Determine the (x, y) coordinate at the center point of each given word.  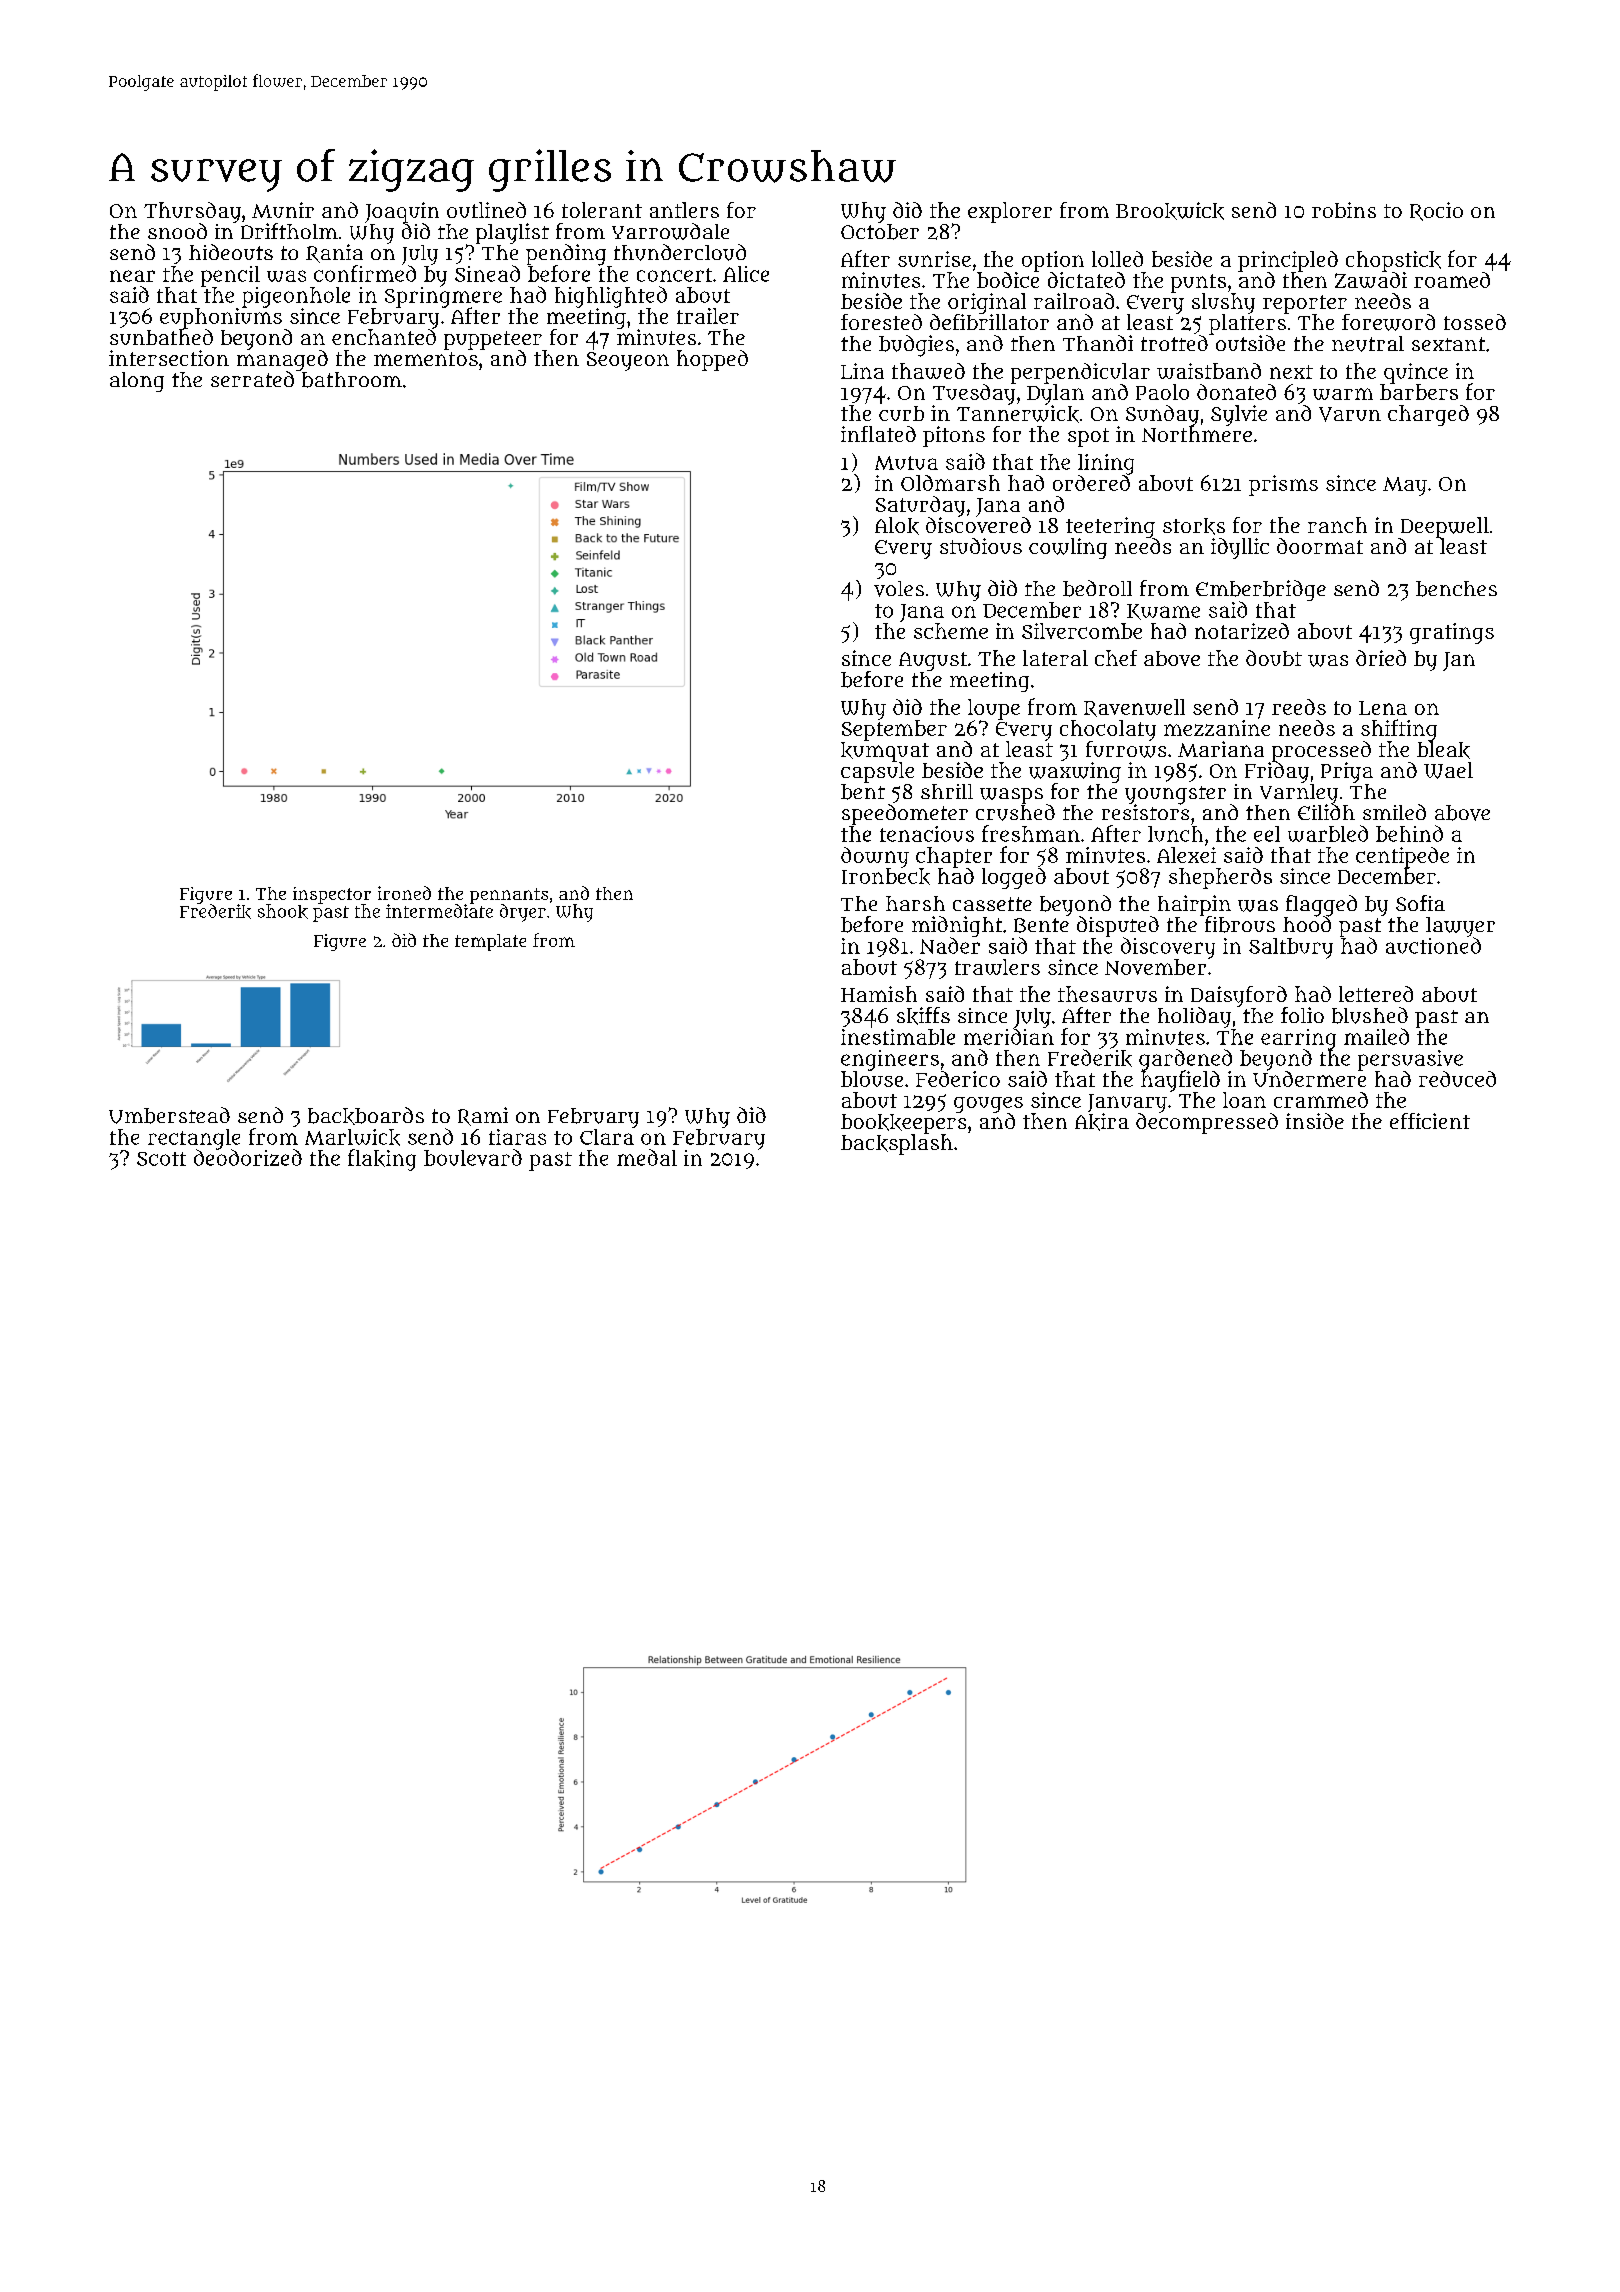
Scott (161, 1159)
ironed (404, 893)
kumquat (885, 752)
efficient (1430, 1121)
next (1291, 372)
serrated (252, 379)
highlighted (611, 297)
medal (647, 1157)
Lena (1383, 708)
